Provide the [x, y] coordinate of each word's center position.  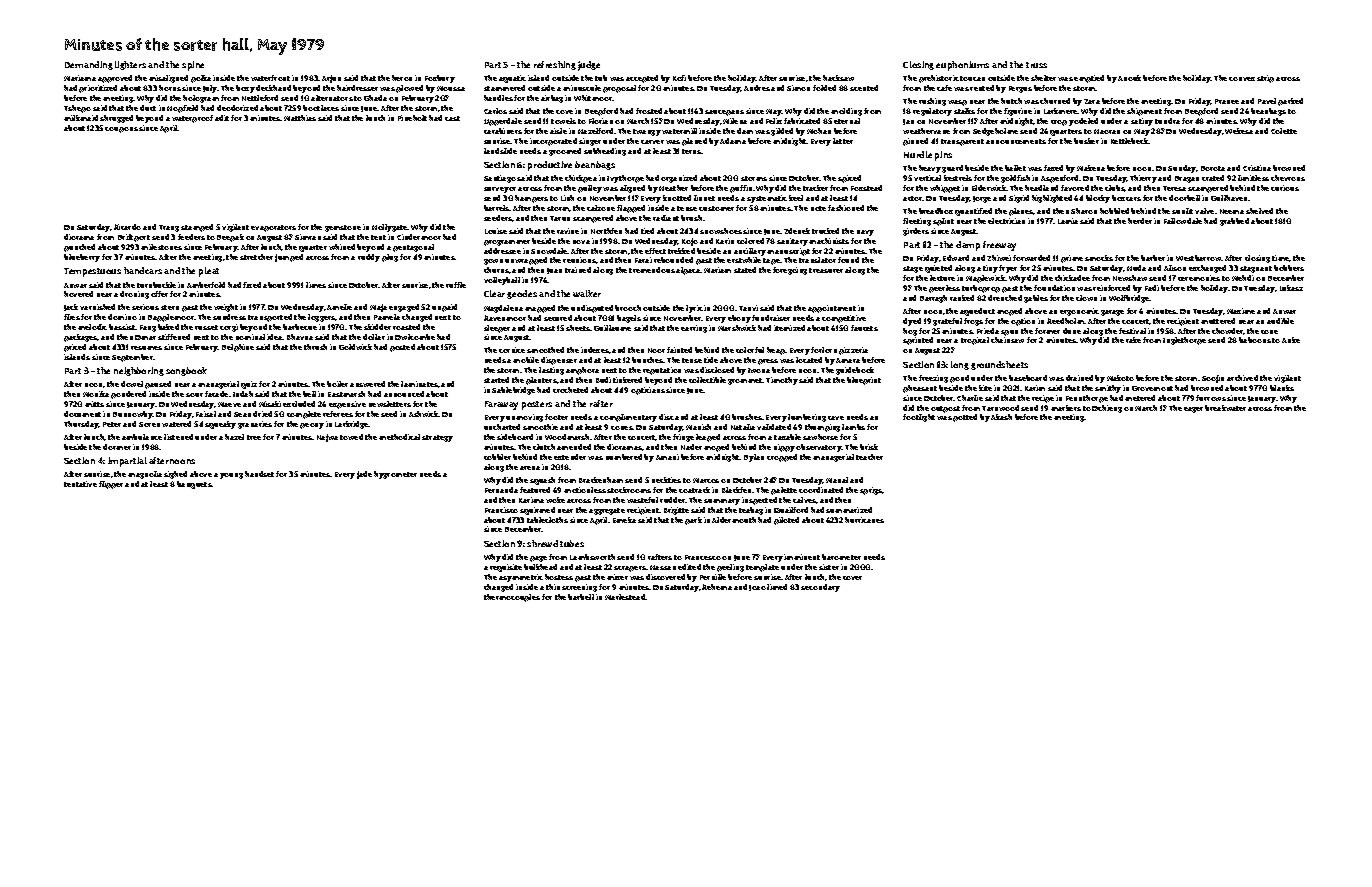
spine [193, 66]
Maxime [1241, 311]
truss [1036, 65]
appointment [832, 309]
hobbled [1114, 211]
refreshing [555, 65]
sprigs [871, 491]
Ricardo [127, 227]
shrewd [542, 543]
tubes [572, 543]
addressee [502, 251]
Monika [96, 394]
